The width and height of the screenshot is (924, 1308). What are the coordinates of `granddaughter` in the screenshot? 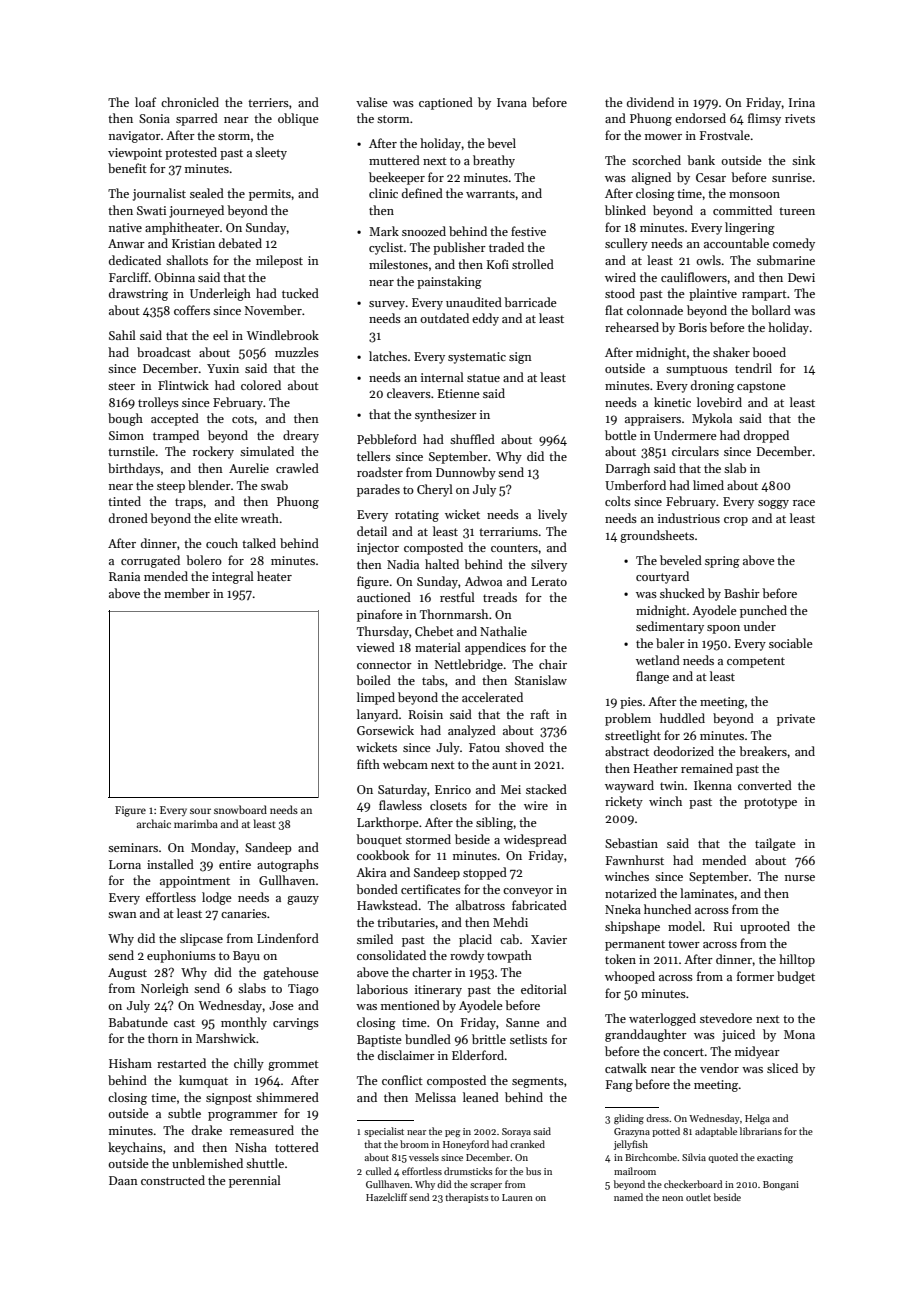 It's located at (646, 1035).
